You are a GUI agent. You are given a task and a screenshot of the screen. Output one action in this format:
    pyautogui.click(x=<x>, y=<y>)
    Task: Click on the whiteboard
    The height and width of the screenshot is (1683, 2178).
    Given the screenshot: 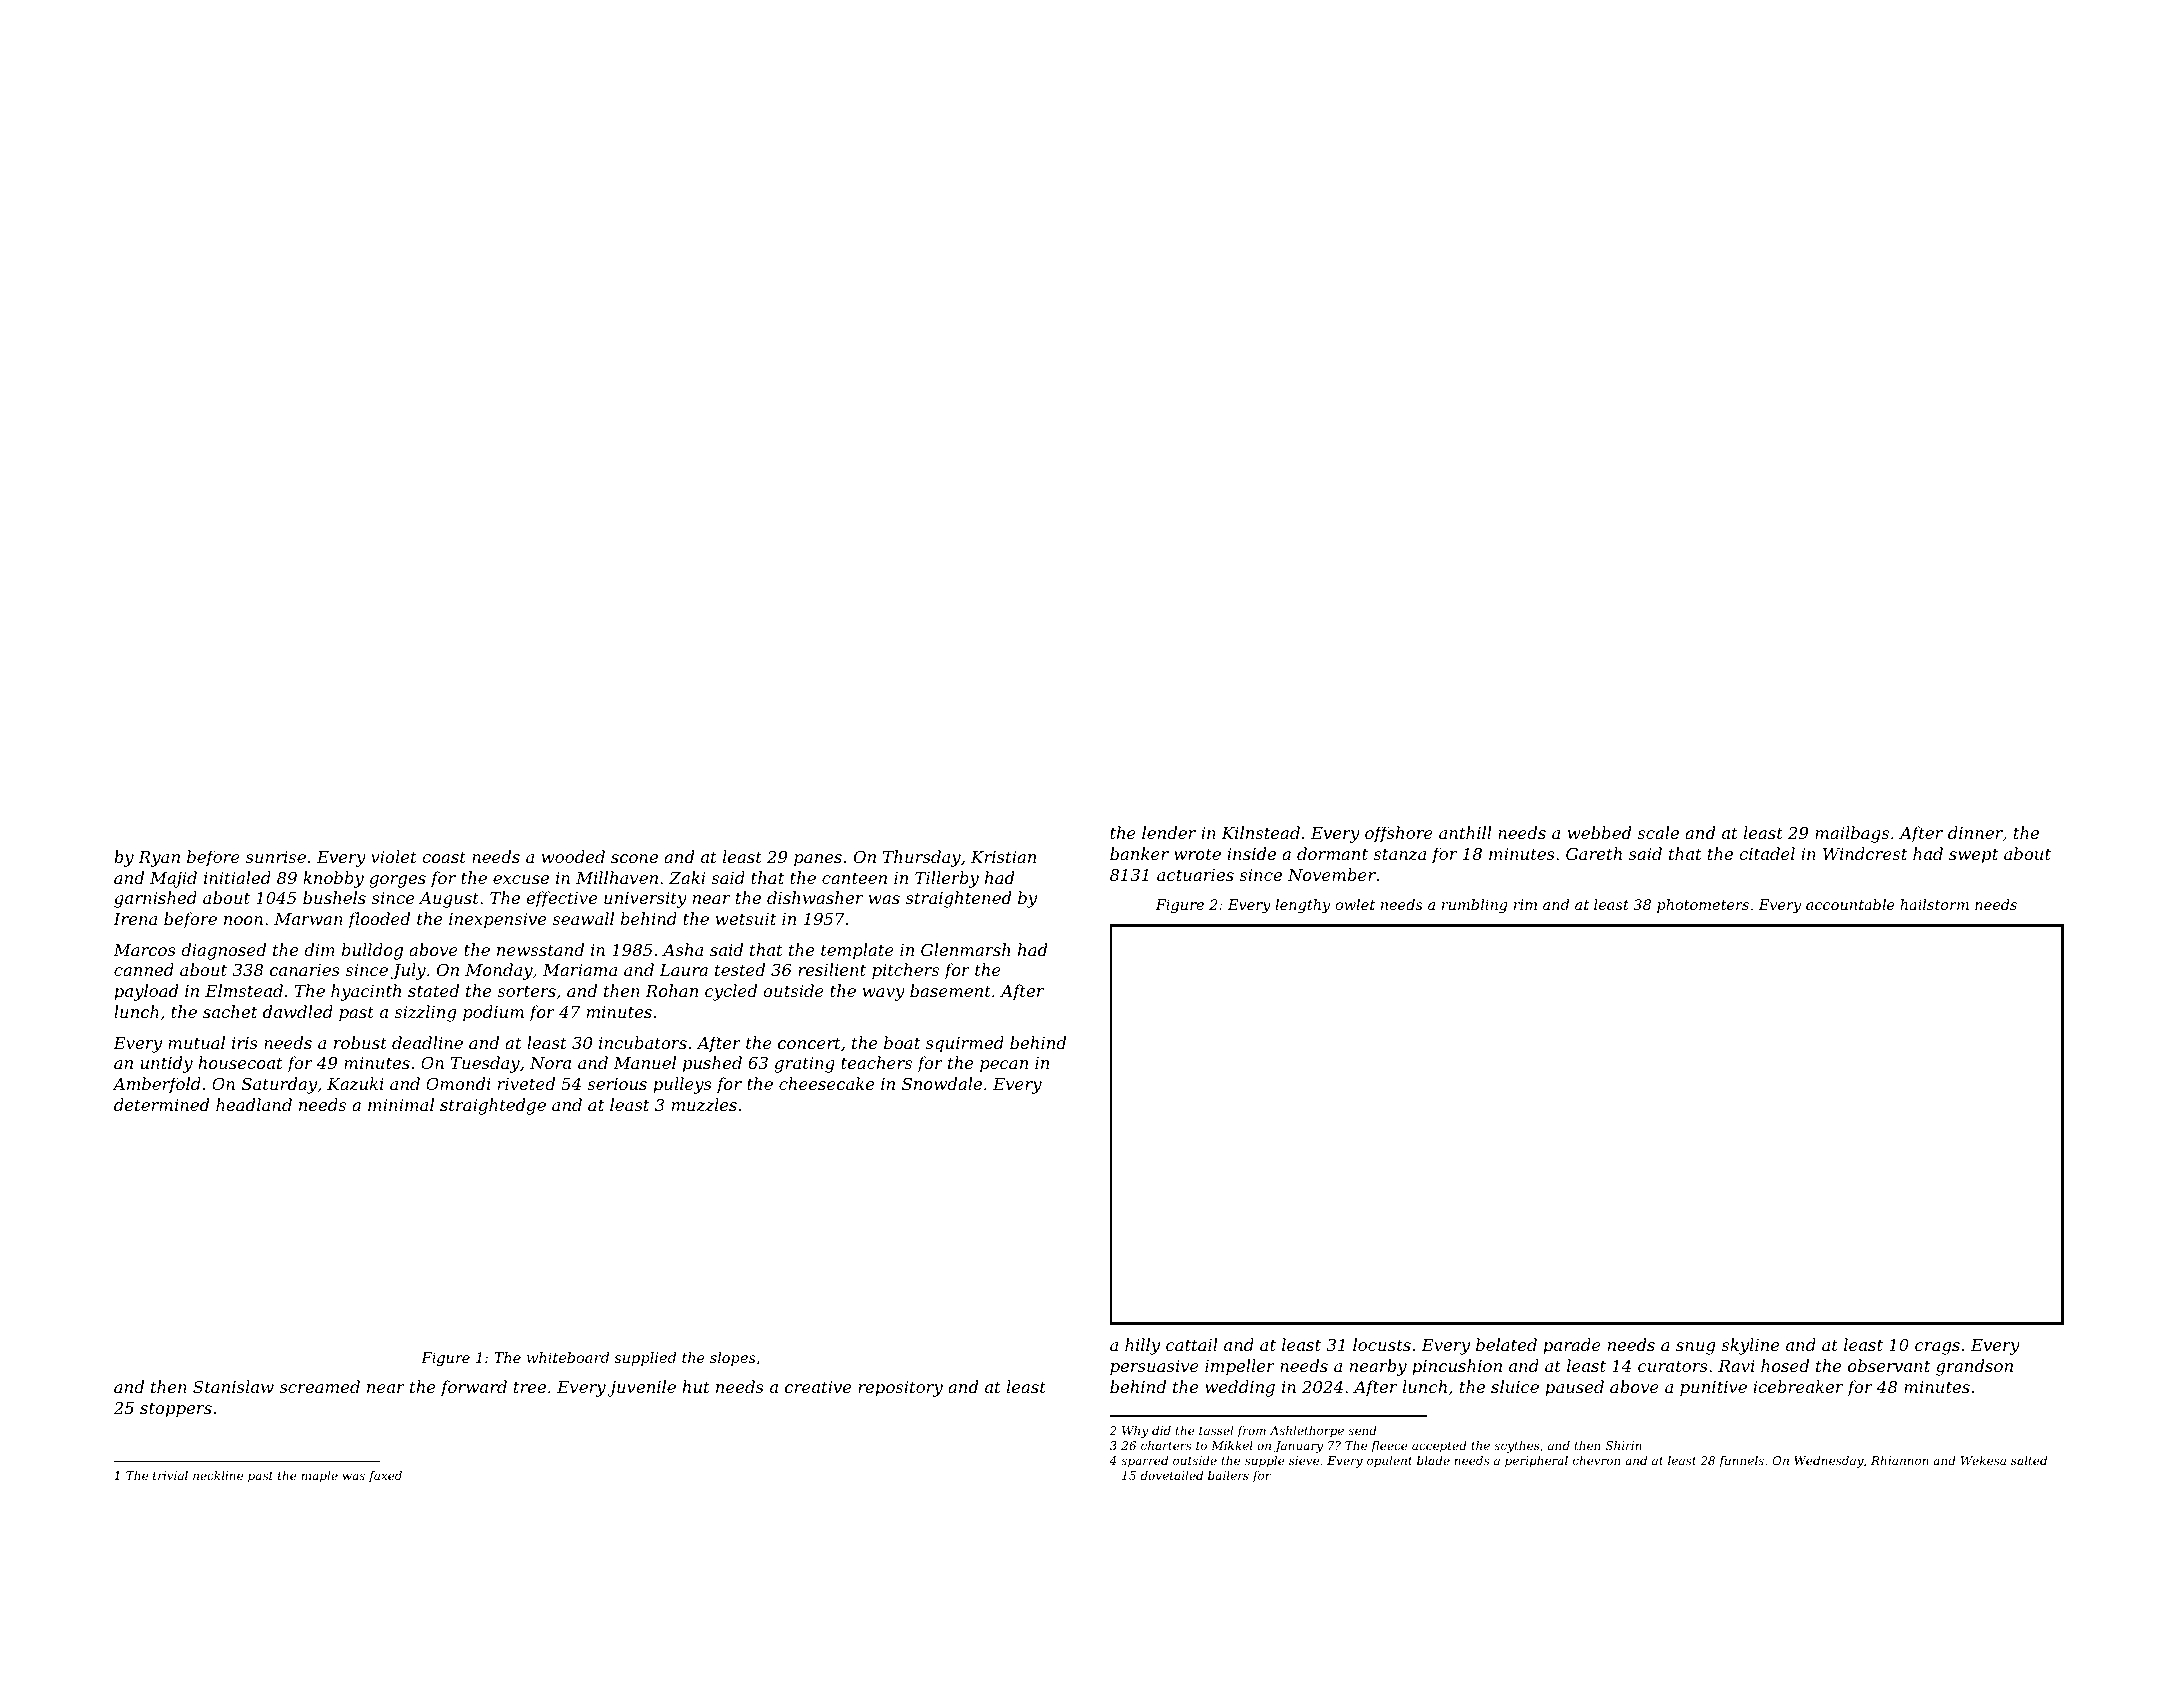 What is the action you would take?
    pyautogui.click(x=568, y=1357)
